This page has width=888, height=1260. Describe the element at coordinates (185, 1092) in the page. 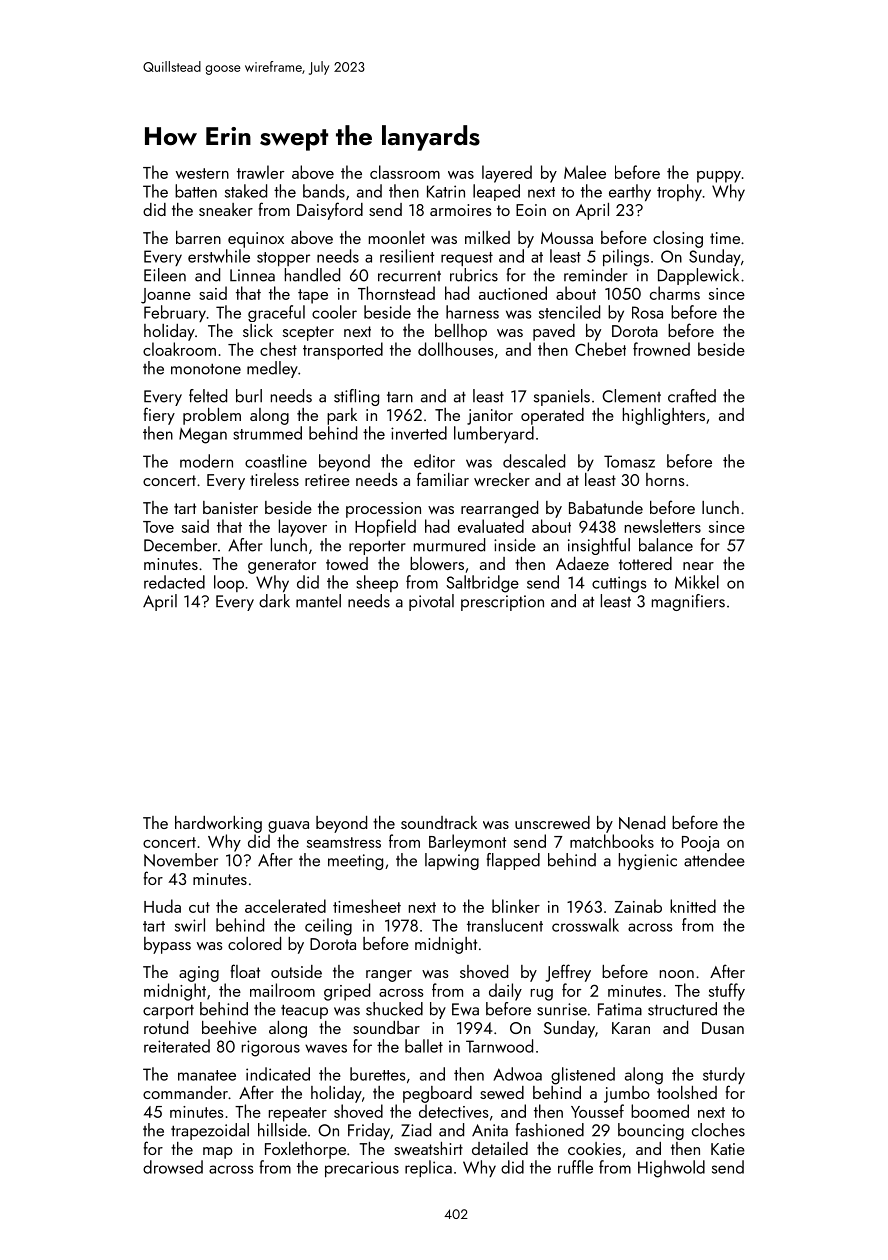

I see `commander` at that location.
